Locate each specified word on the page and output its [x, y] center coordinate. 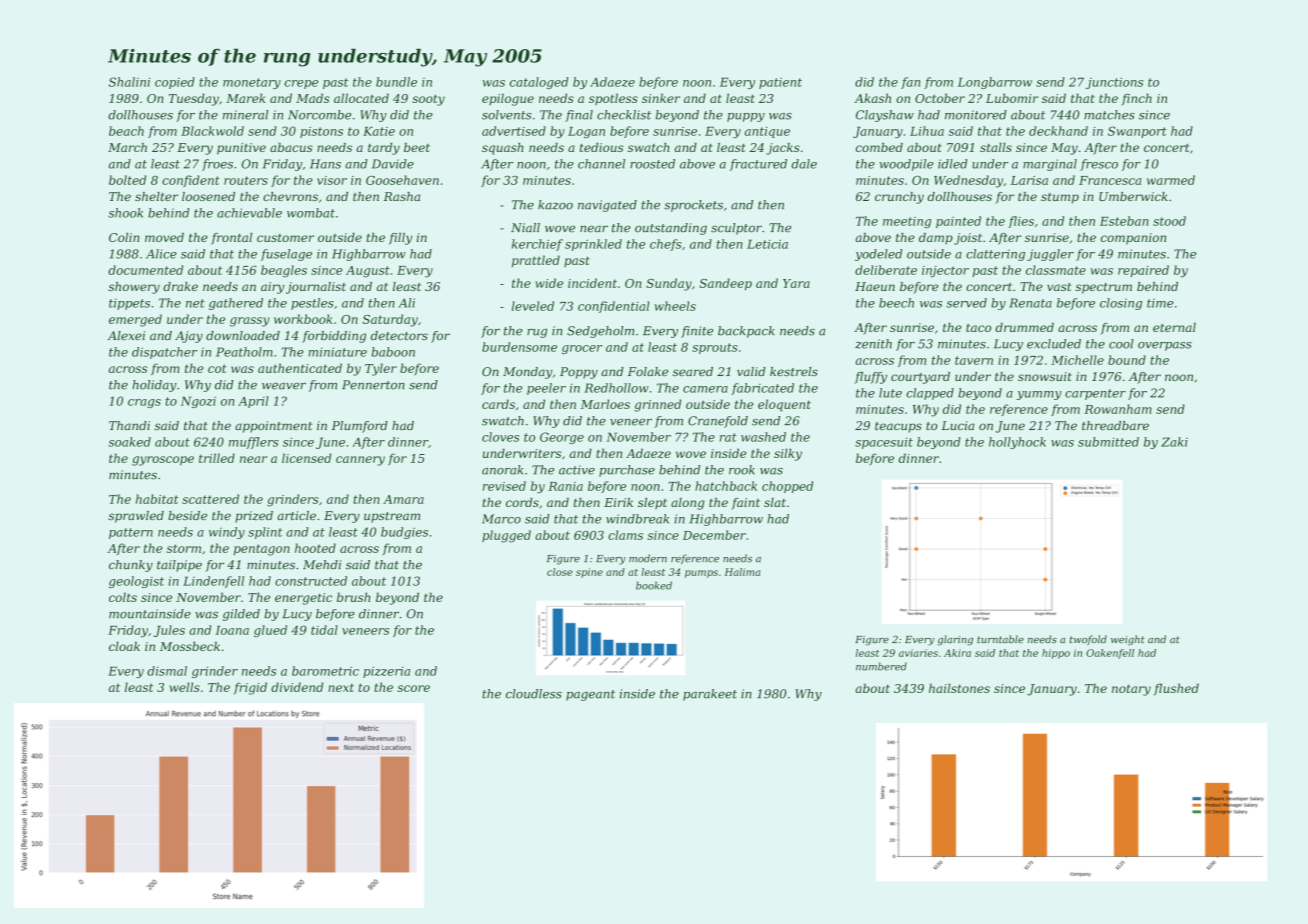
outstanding [671, 229]
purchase [627, 471]
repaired [1143, 271]
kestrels [794, 371]
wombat [311, 213]
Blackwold [212, 131]
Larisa [1029, 180]
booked [654, 585]
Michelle [1077, 360]
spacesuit [884, 443]
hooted [315, 548]
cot [217, 368]
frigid [250, 688]
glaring [955, 640]
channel [601, 164]
